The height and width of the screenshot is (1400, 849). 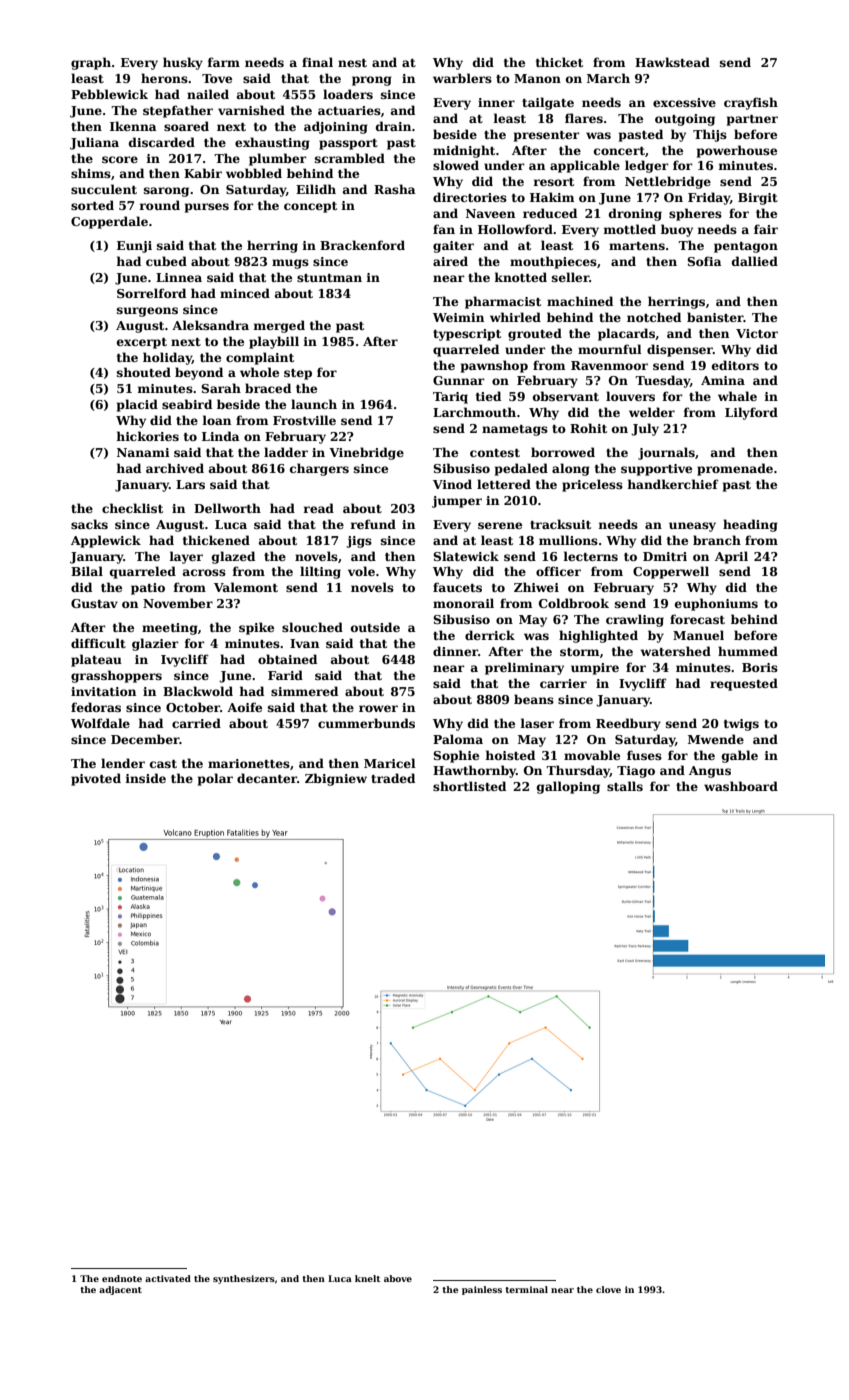 I want to click on washboard, so click(x=741, y=786).
